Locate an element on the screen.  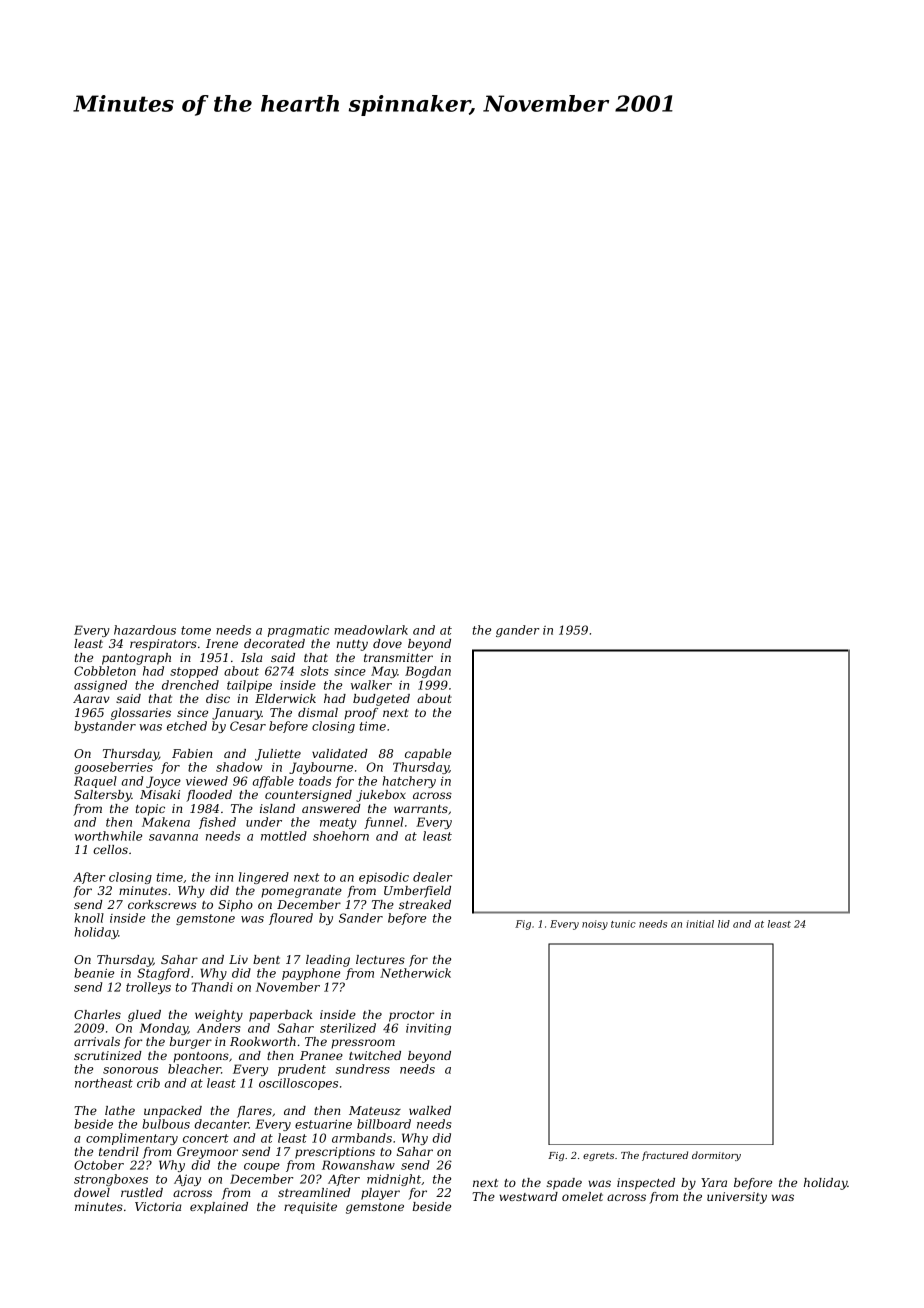
omelet is located at coordinates (582, 1196).
